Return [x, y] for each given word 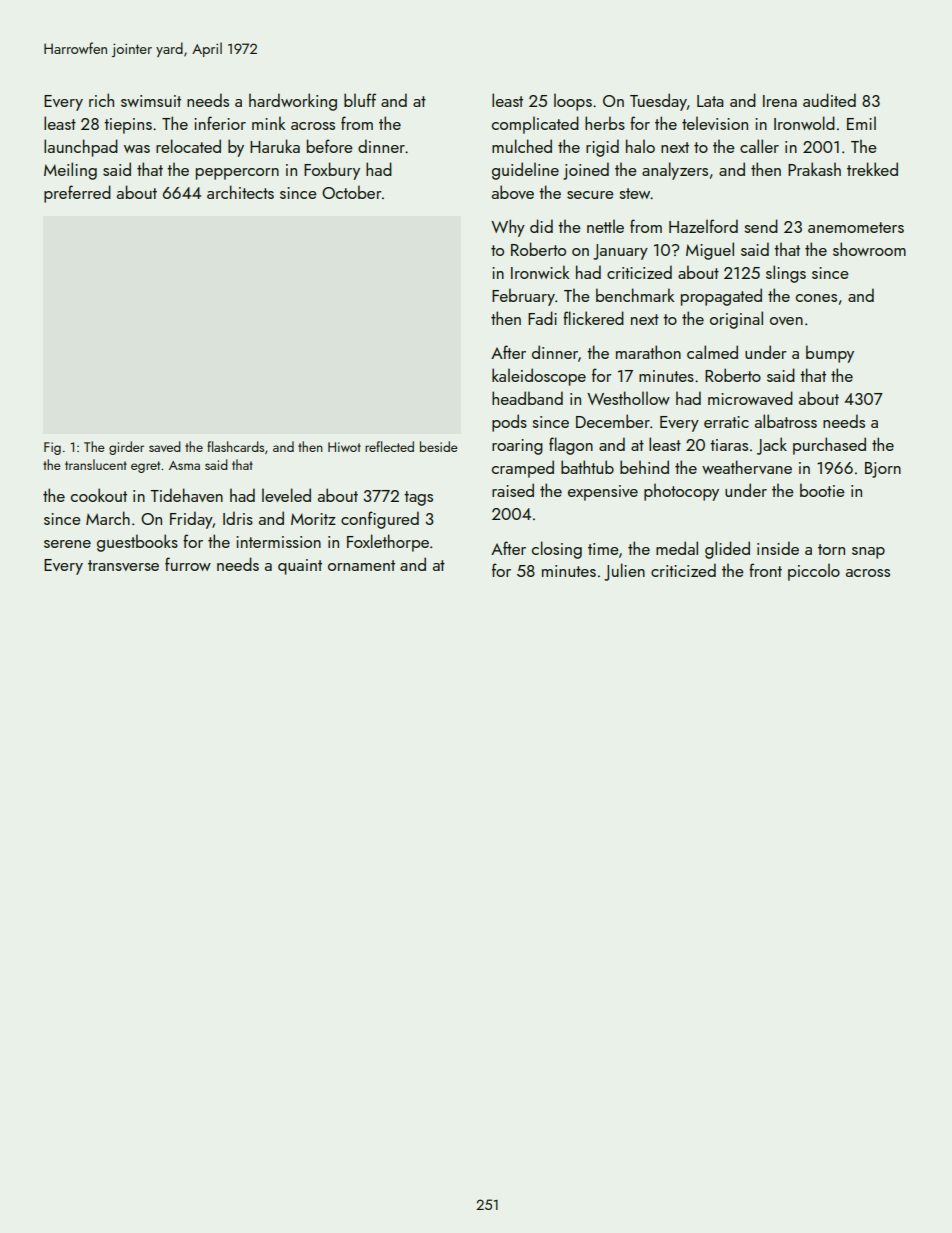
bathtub [587, 467]
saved [165, 446]
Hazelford [703, 226]
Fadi [542, 318]
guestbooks [137, 543]
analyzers [675, 171]
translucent [96, 464]
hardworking [293, 102]
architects [240, 192]
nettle [605, 226]
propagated [721, 297]
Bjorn [883, 470]
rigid [602, 148]
